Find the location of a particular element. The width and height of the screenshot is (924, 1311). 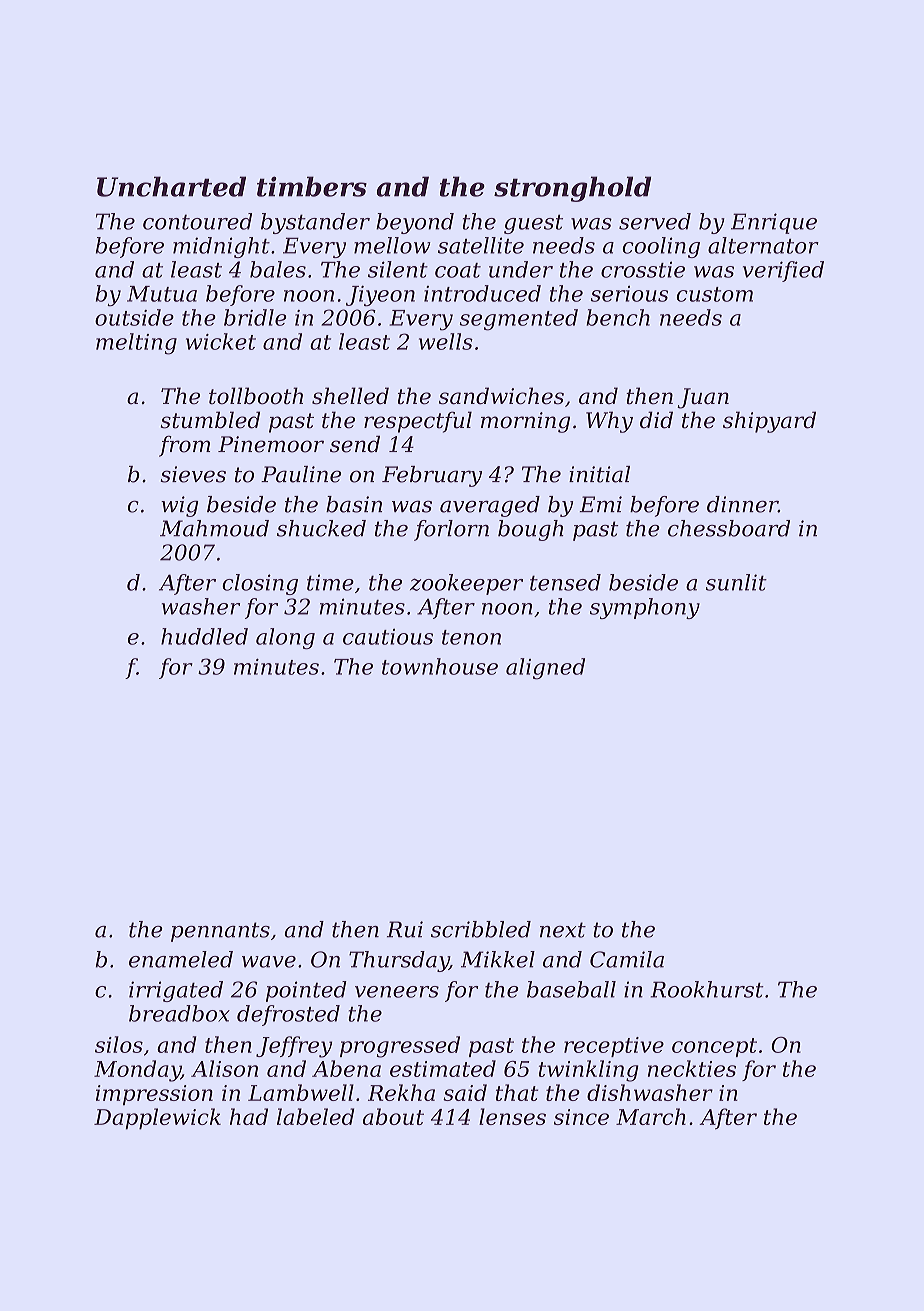

time is located at coordinates (330, 582).
